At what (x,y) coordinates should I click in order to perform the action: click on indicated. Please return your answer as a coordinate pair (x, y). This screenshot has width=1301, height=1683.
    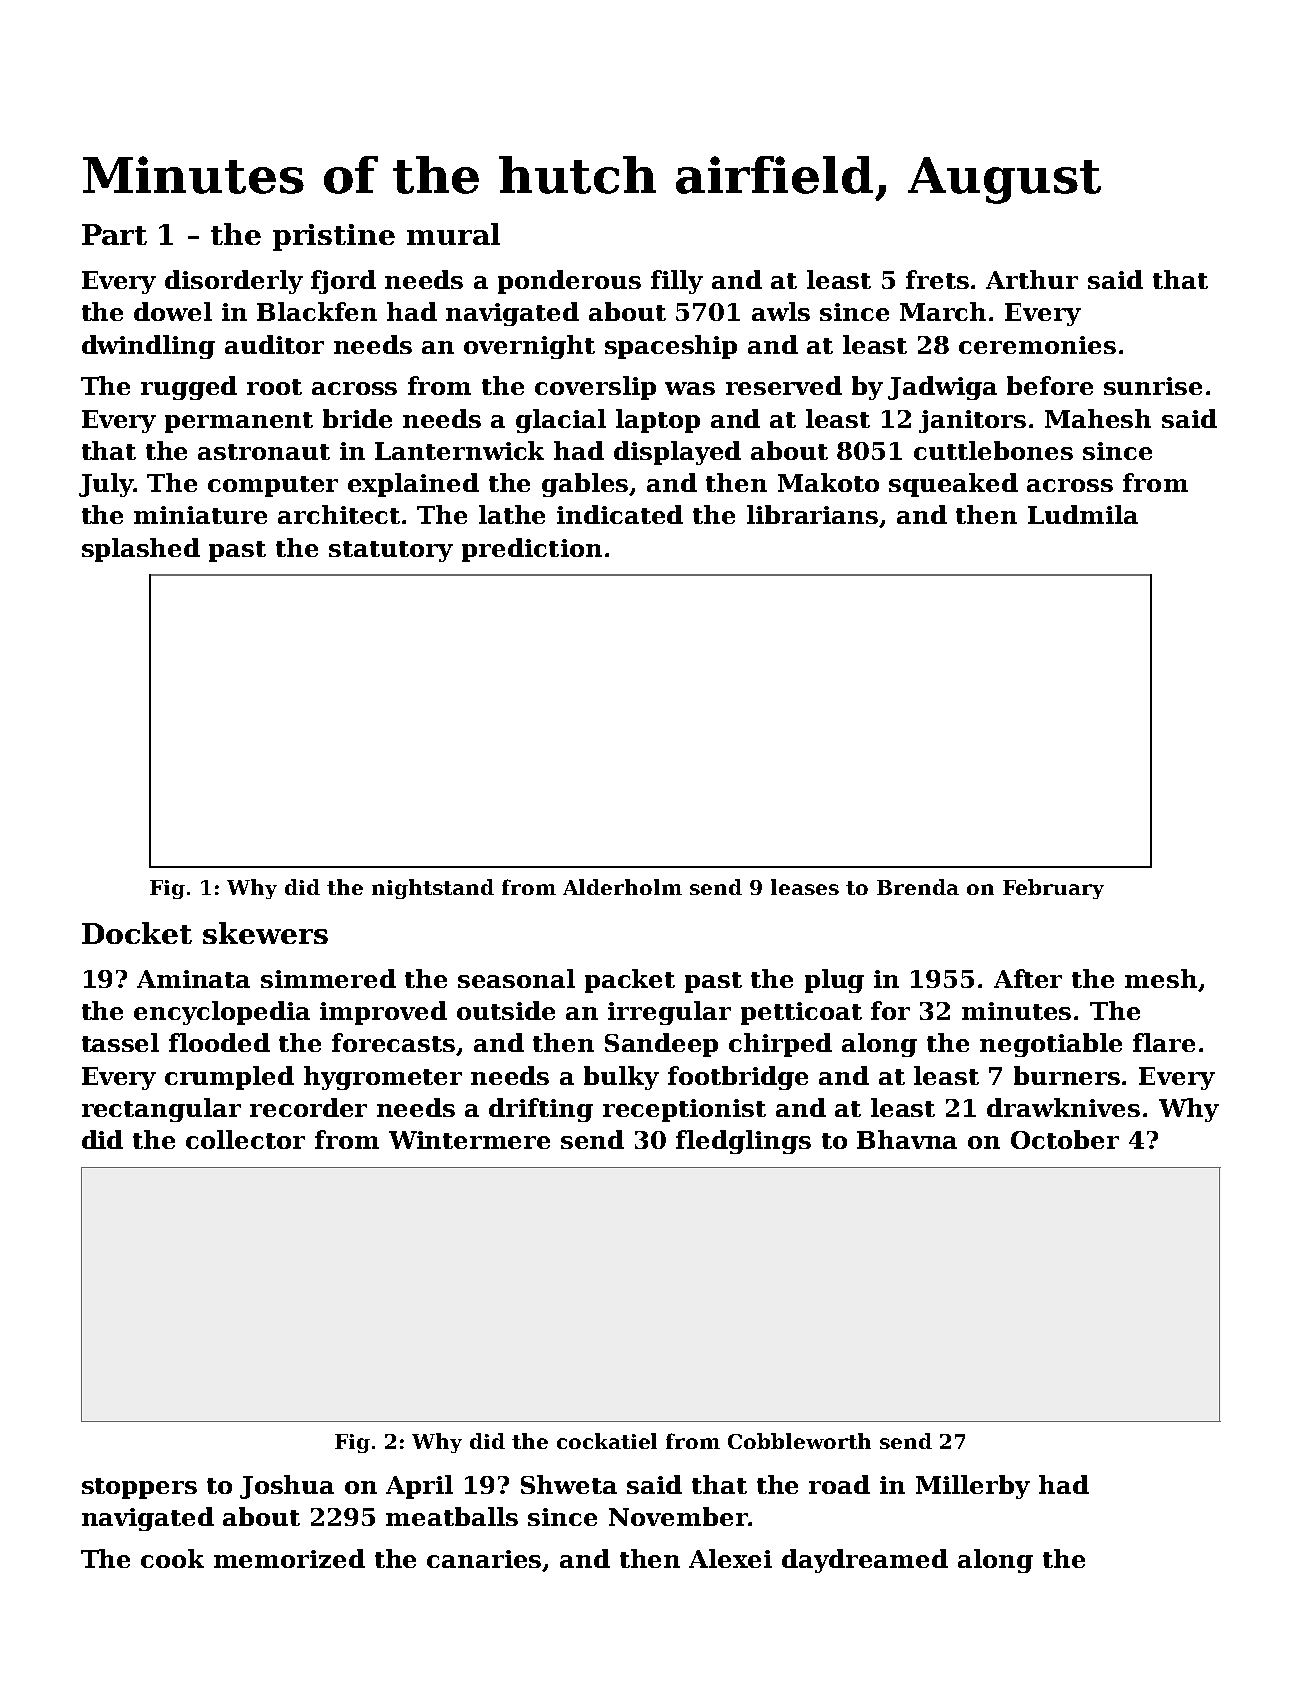
    Looking at the image, I should click on (620, 514).
